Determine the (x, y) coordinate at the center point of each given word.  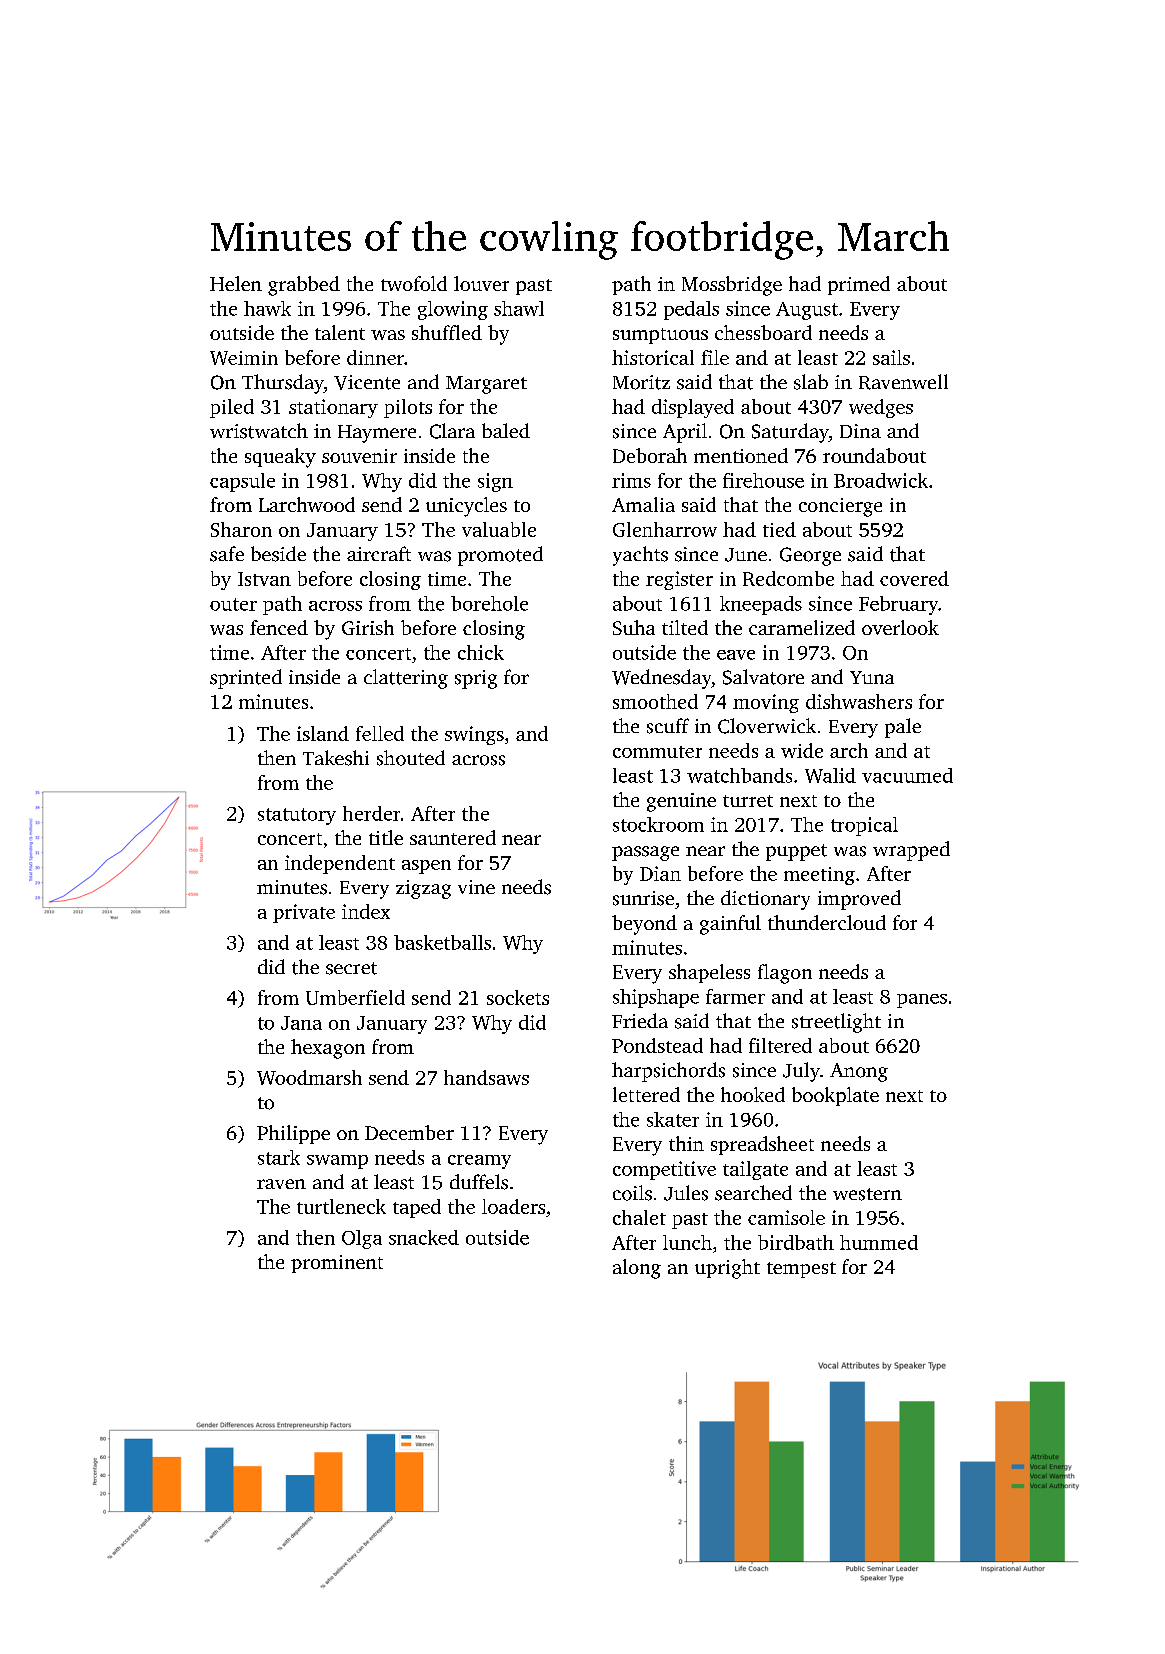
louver (481, 283)
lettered (646, 1094)
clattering (406, 679)
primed (859, 285)
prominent (337, 1264)
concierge (840, 507)
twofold (414, 283)
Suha (634, 627)
